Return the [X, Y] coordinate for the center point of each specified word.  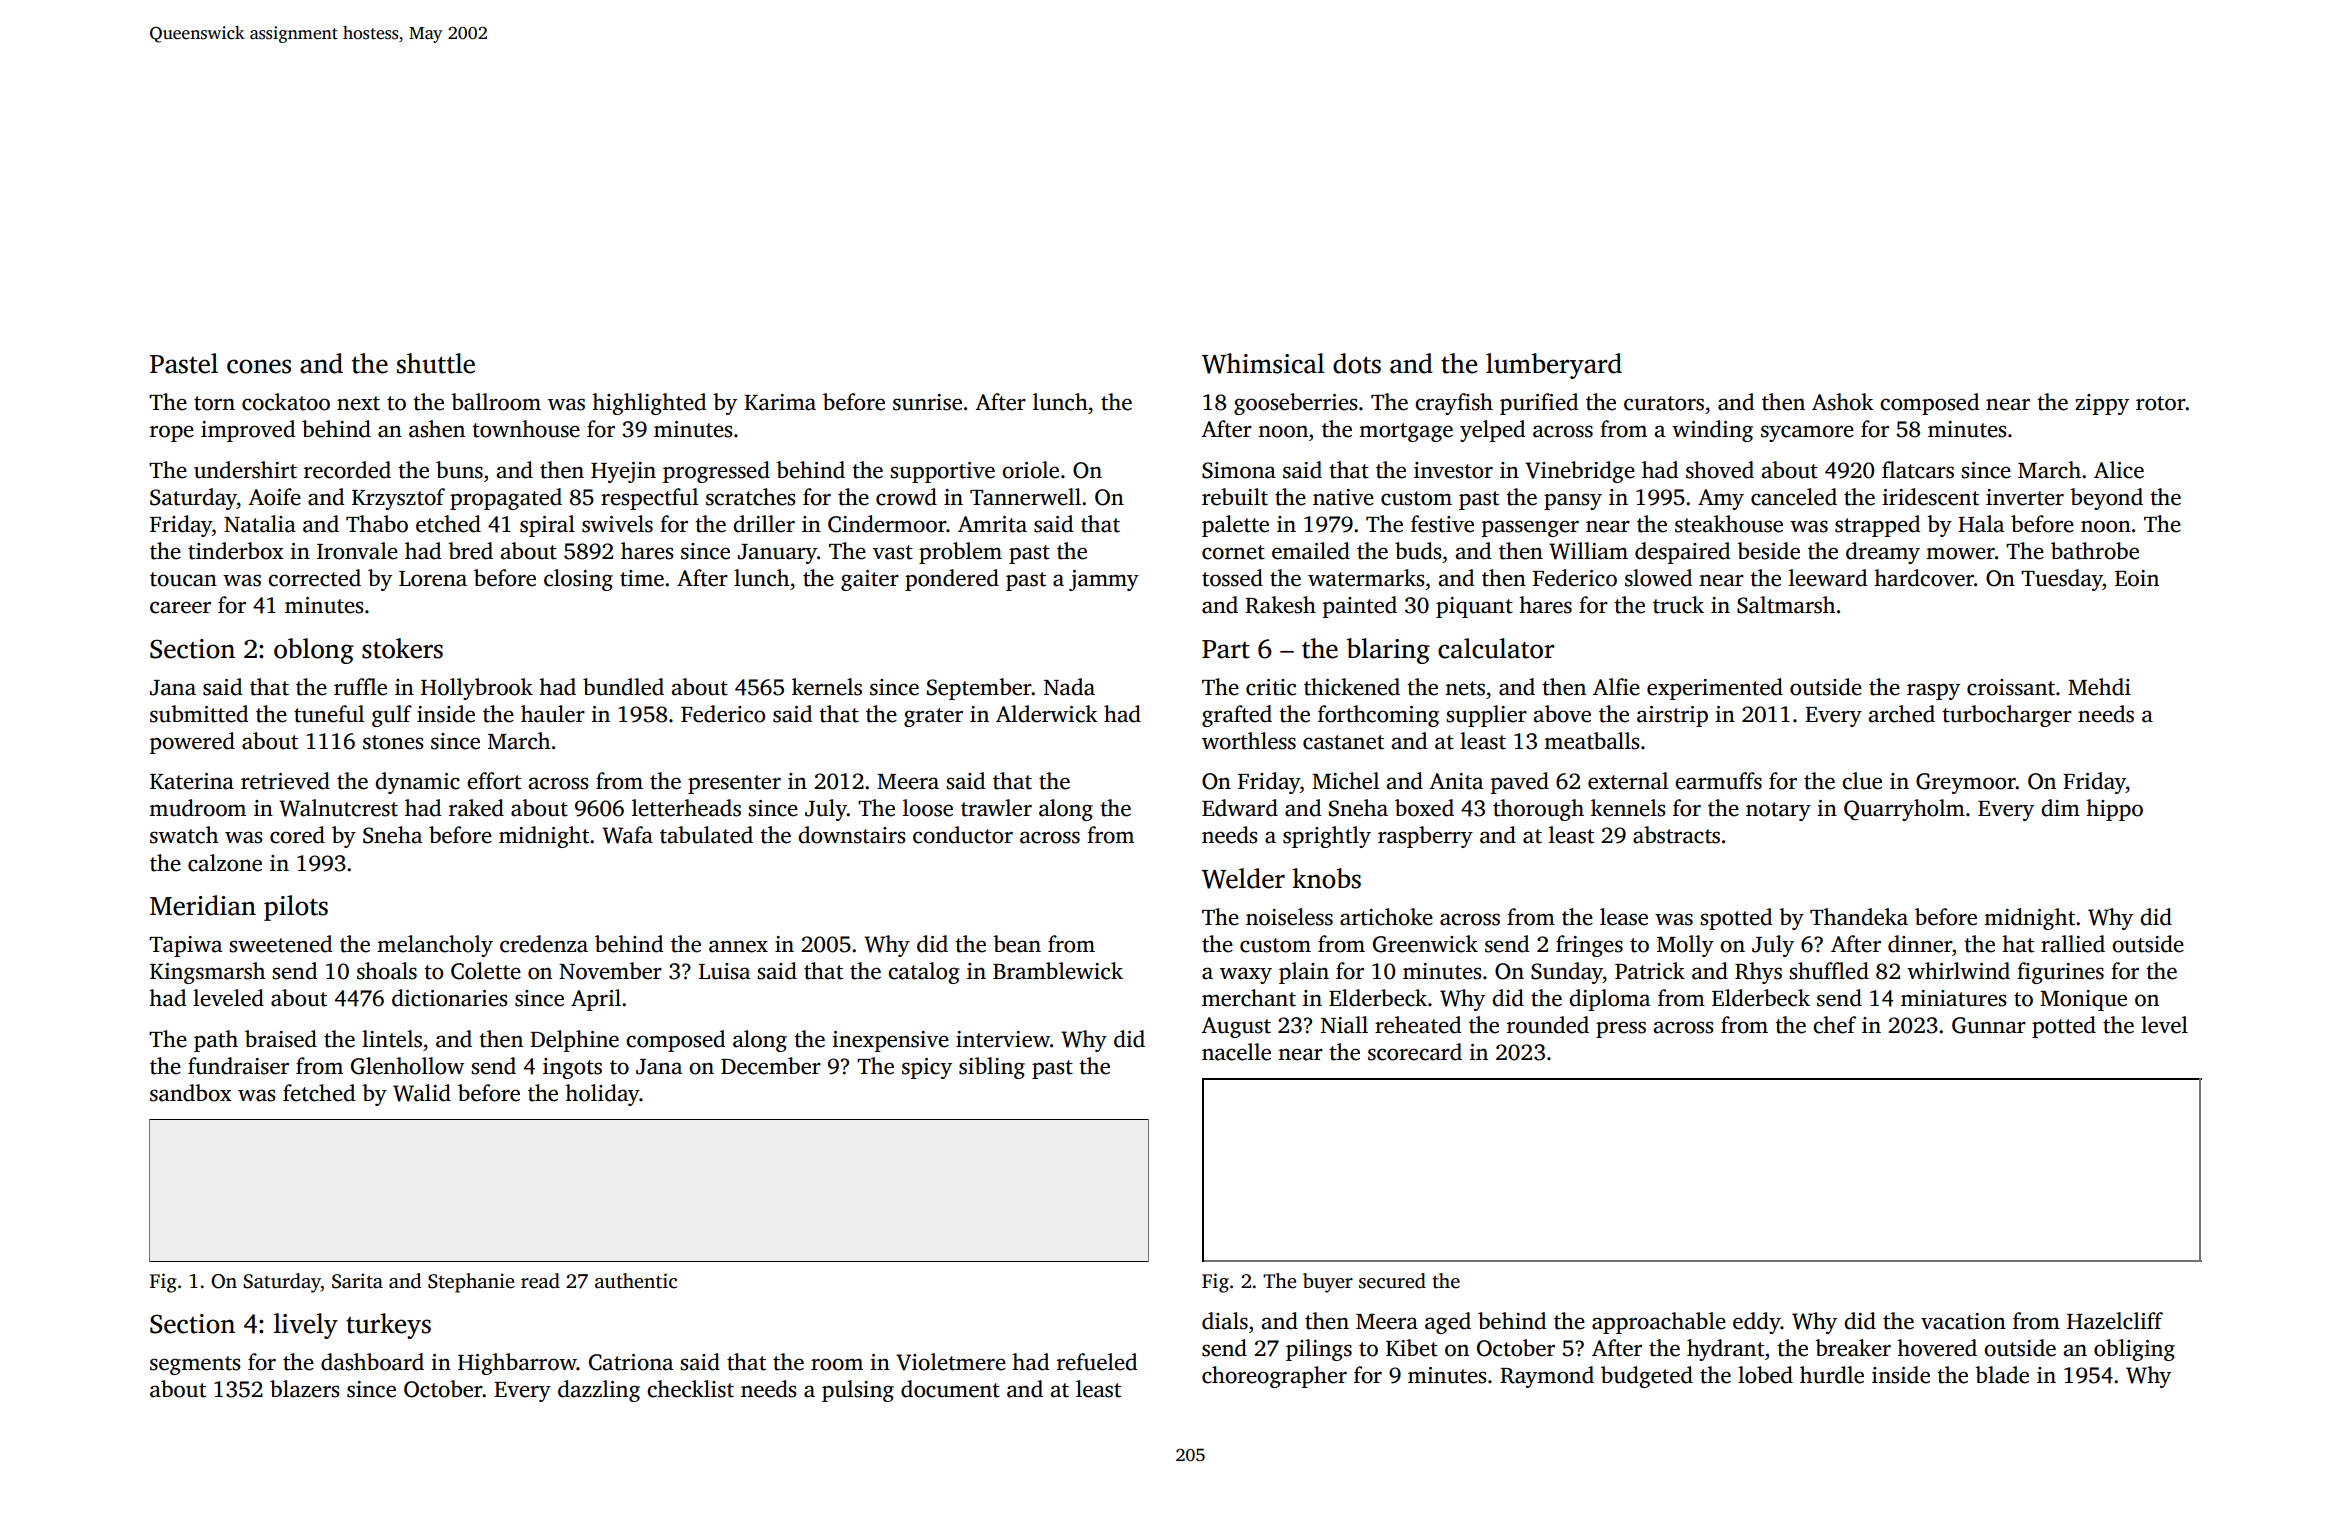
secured [1392, 1281]
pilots [296, 908]
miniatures [1954, 998]
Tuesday [2062, 580]
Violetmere [951, 1362]
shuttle [436, 363]
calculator [1496, 648]
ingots [572, 1068]
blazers [305, 1389]
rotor [2161, 403]
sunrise [927, 402]
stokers [402, 648]
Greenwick [1425, 944]
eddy [1757, 1323]
